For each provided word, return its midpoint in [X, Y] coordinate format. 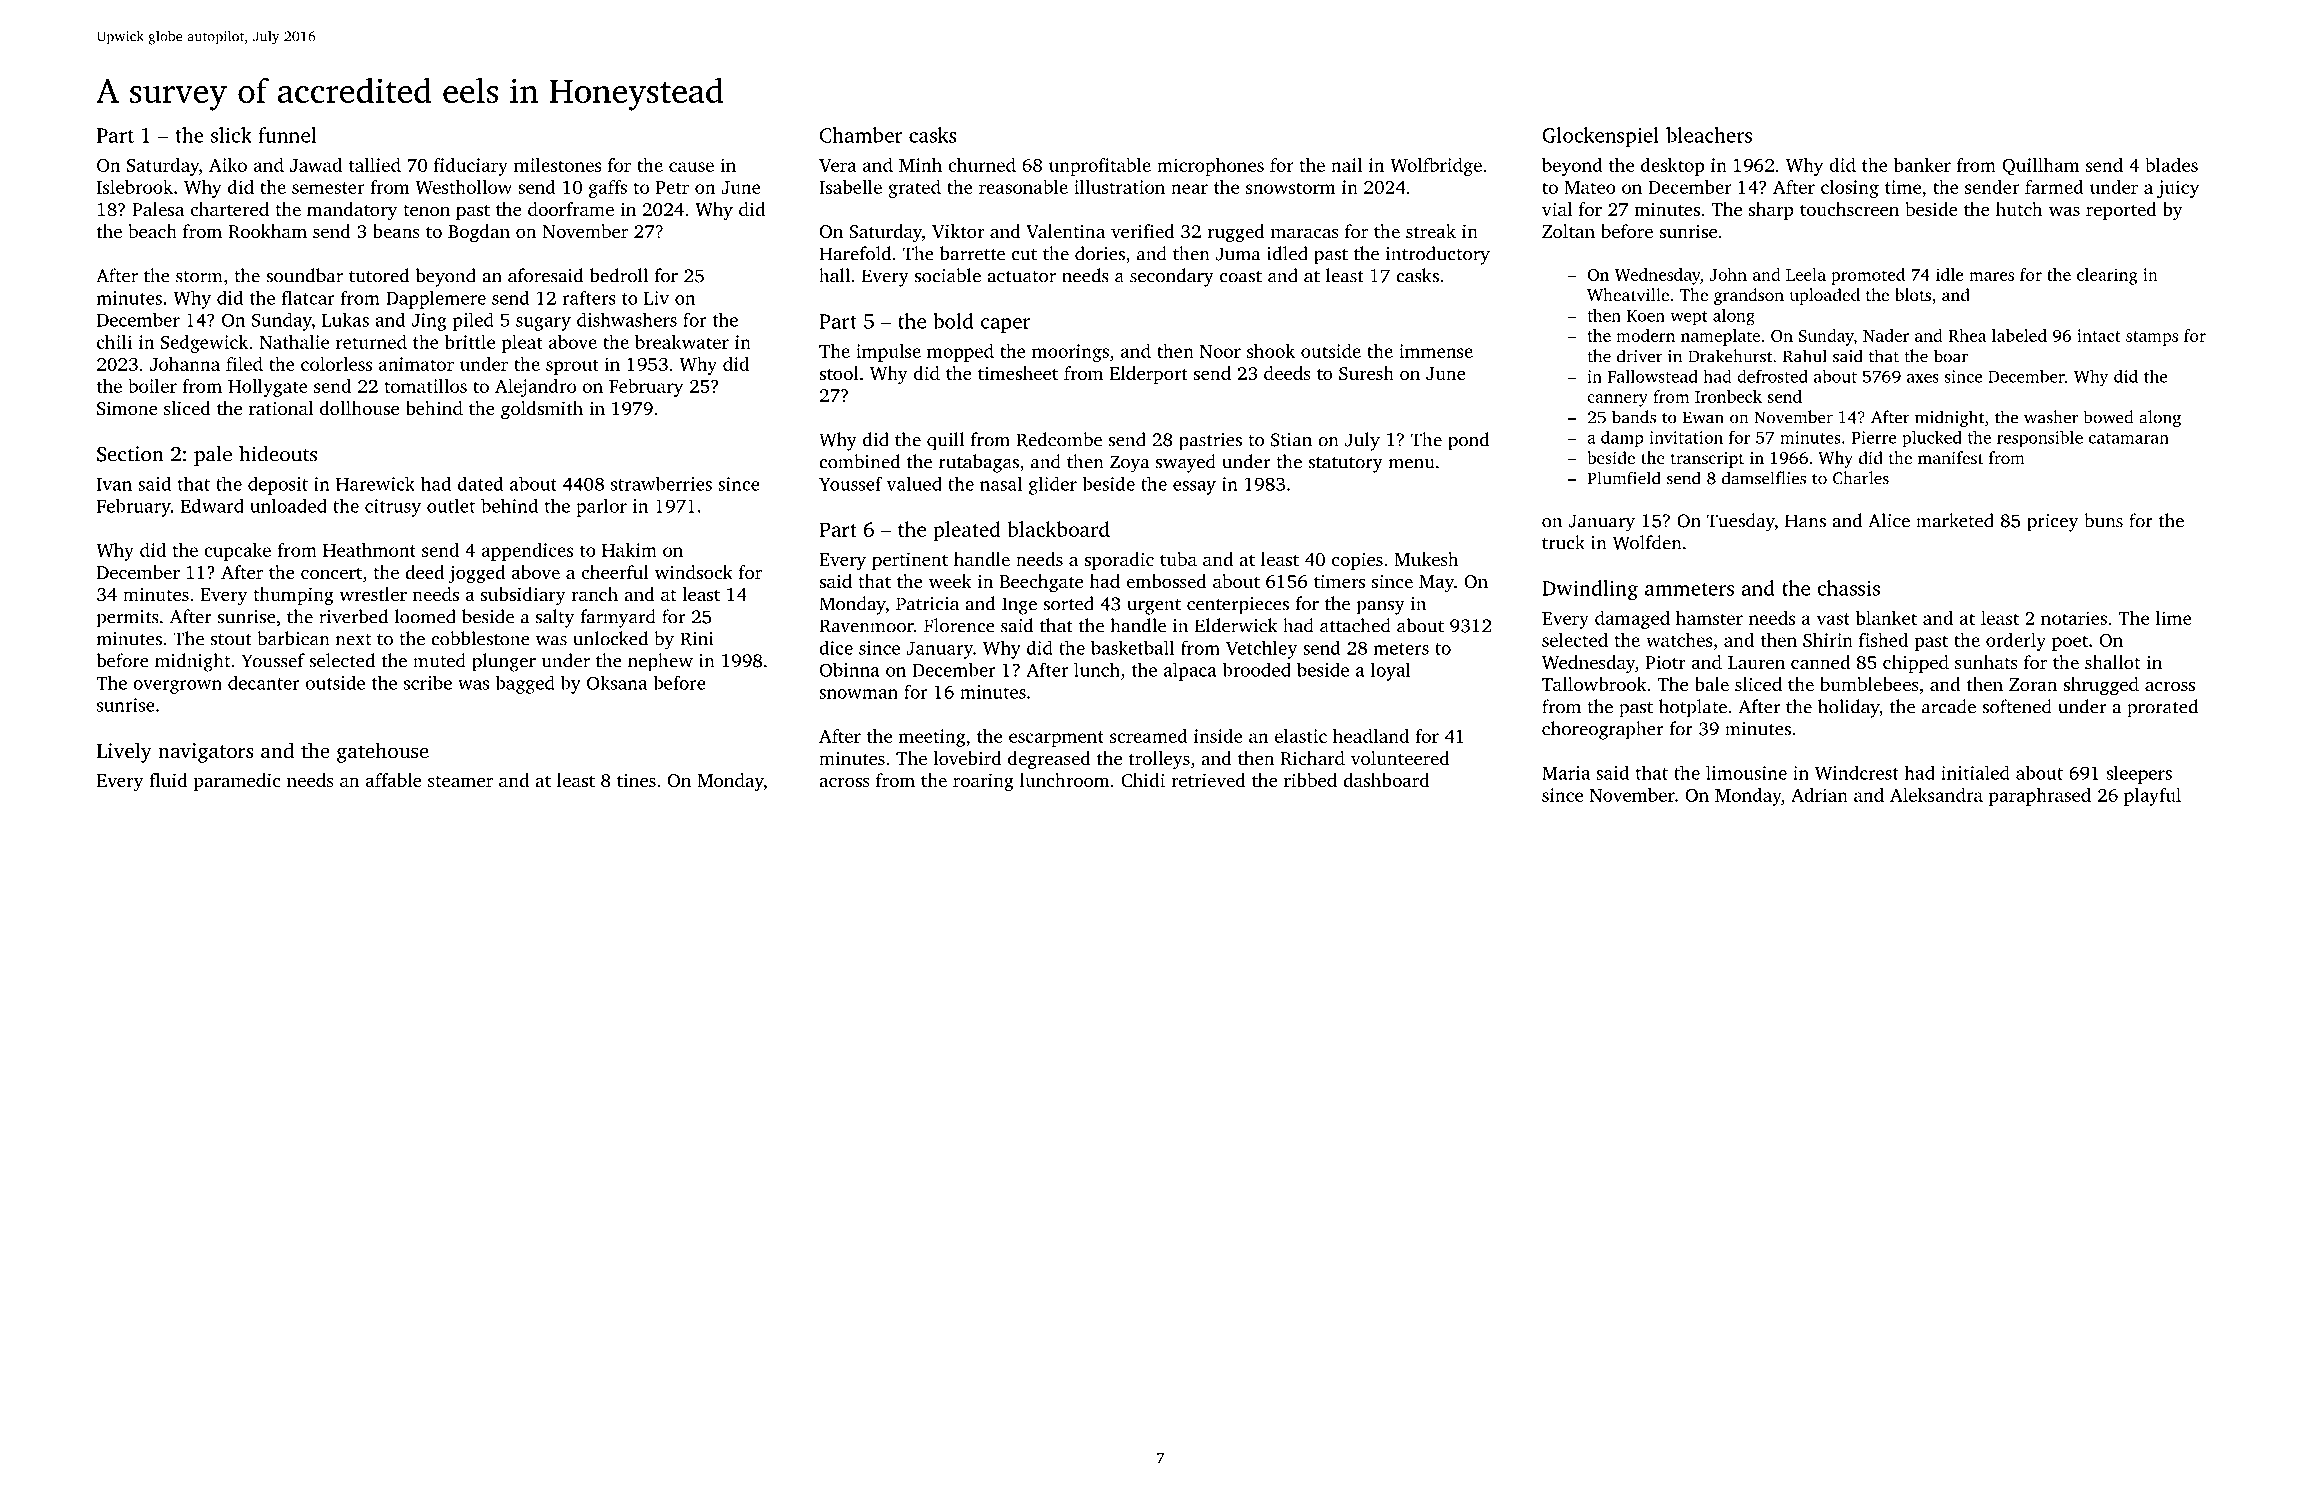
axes [1923, 378]
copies [1357, 561]
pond [1468, 441]
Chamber [861, 135]
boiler [152, 386]
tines [636, 780]
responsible [2040, 439]
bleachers [1709, 135]
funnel [287, 135]
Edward [212, 505]
